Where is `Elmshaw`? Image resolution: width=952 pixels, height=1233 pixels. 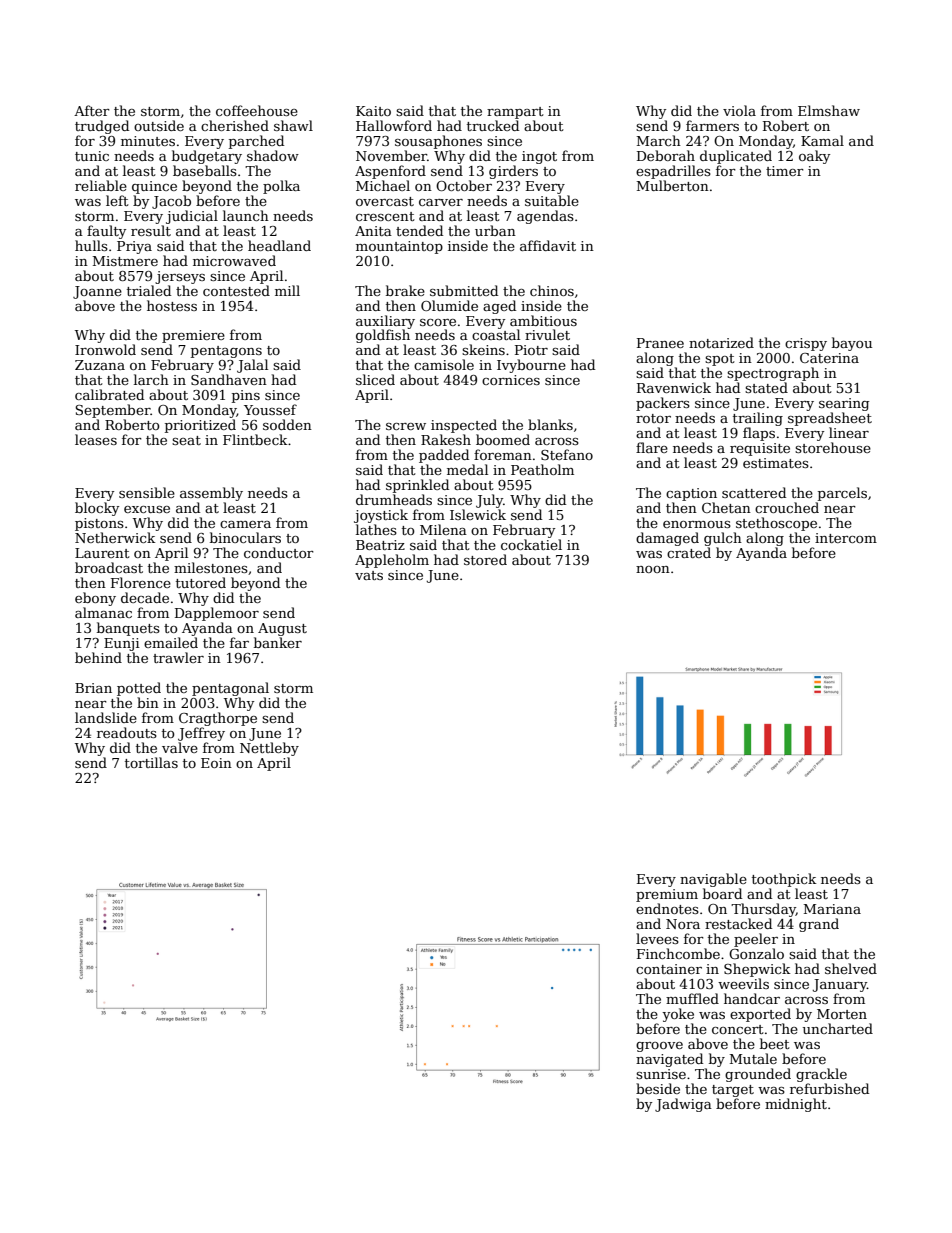 Elmshaw is located at coordinates (829, 110).
